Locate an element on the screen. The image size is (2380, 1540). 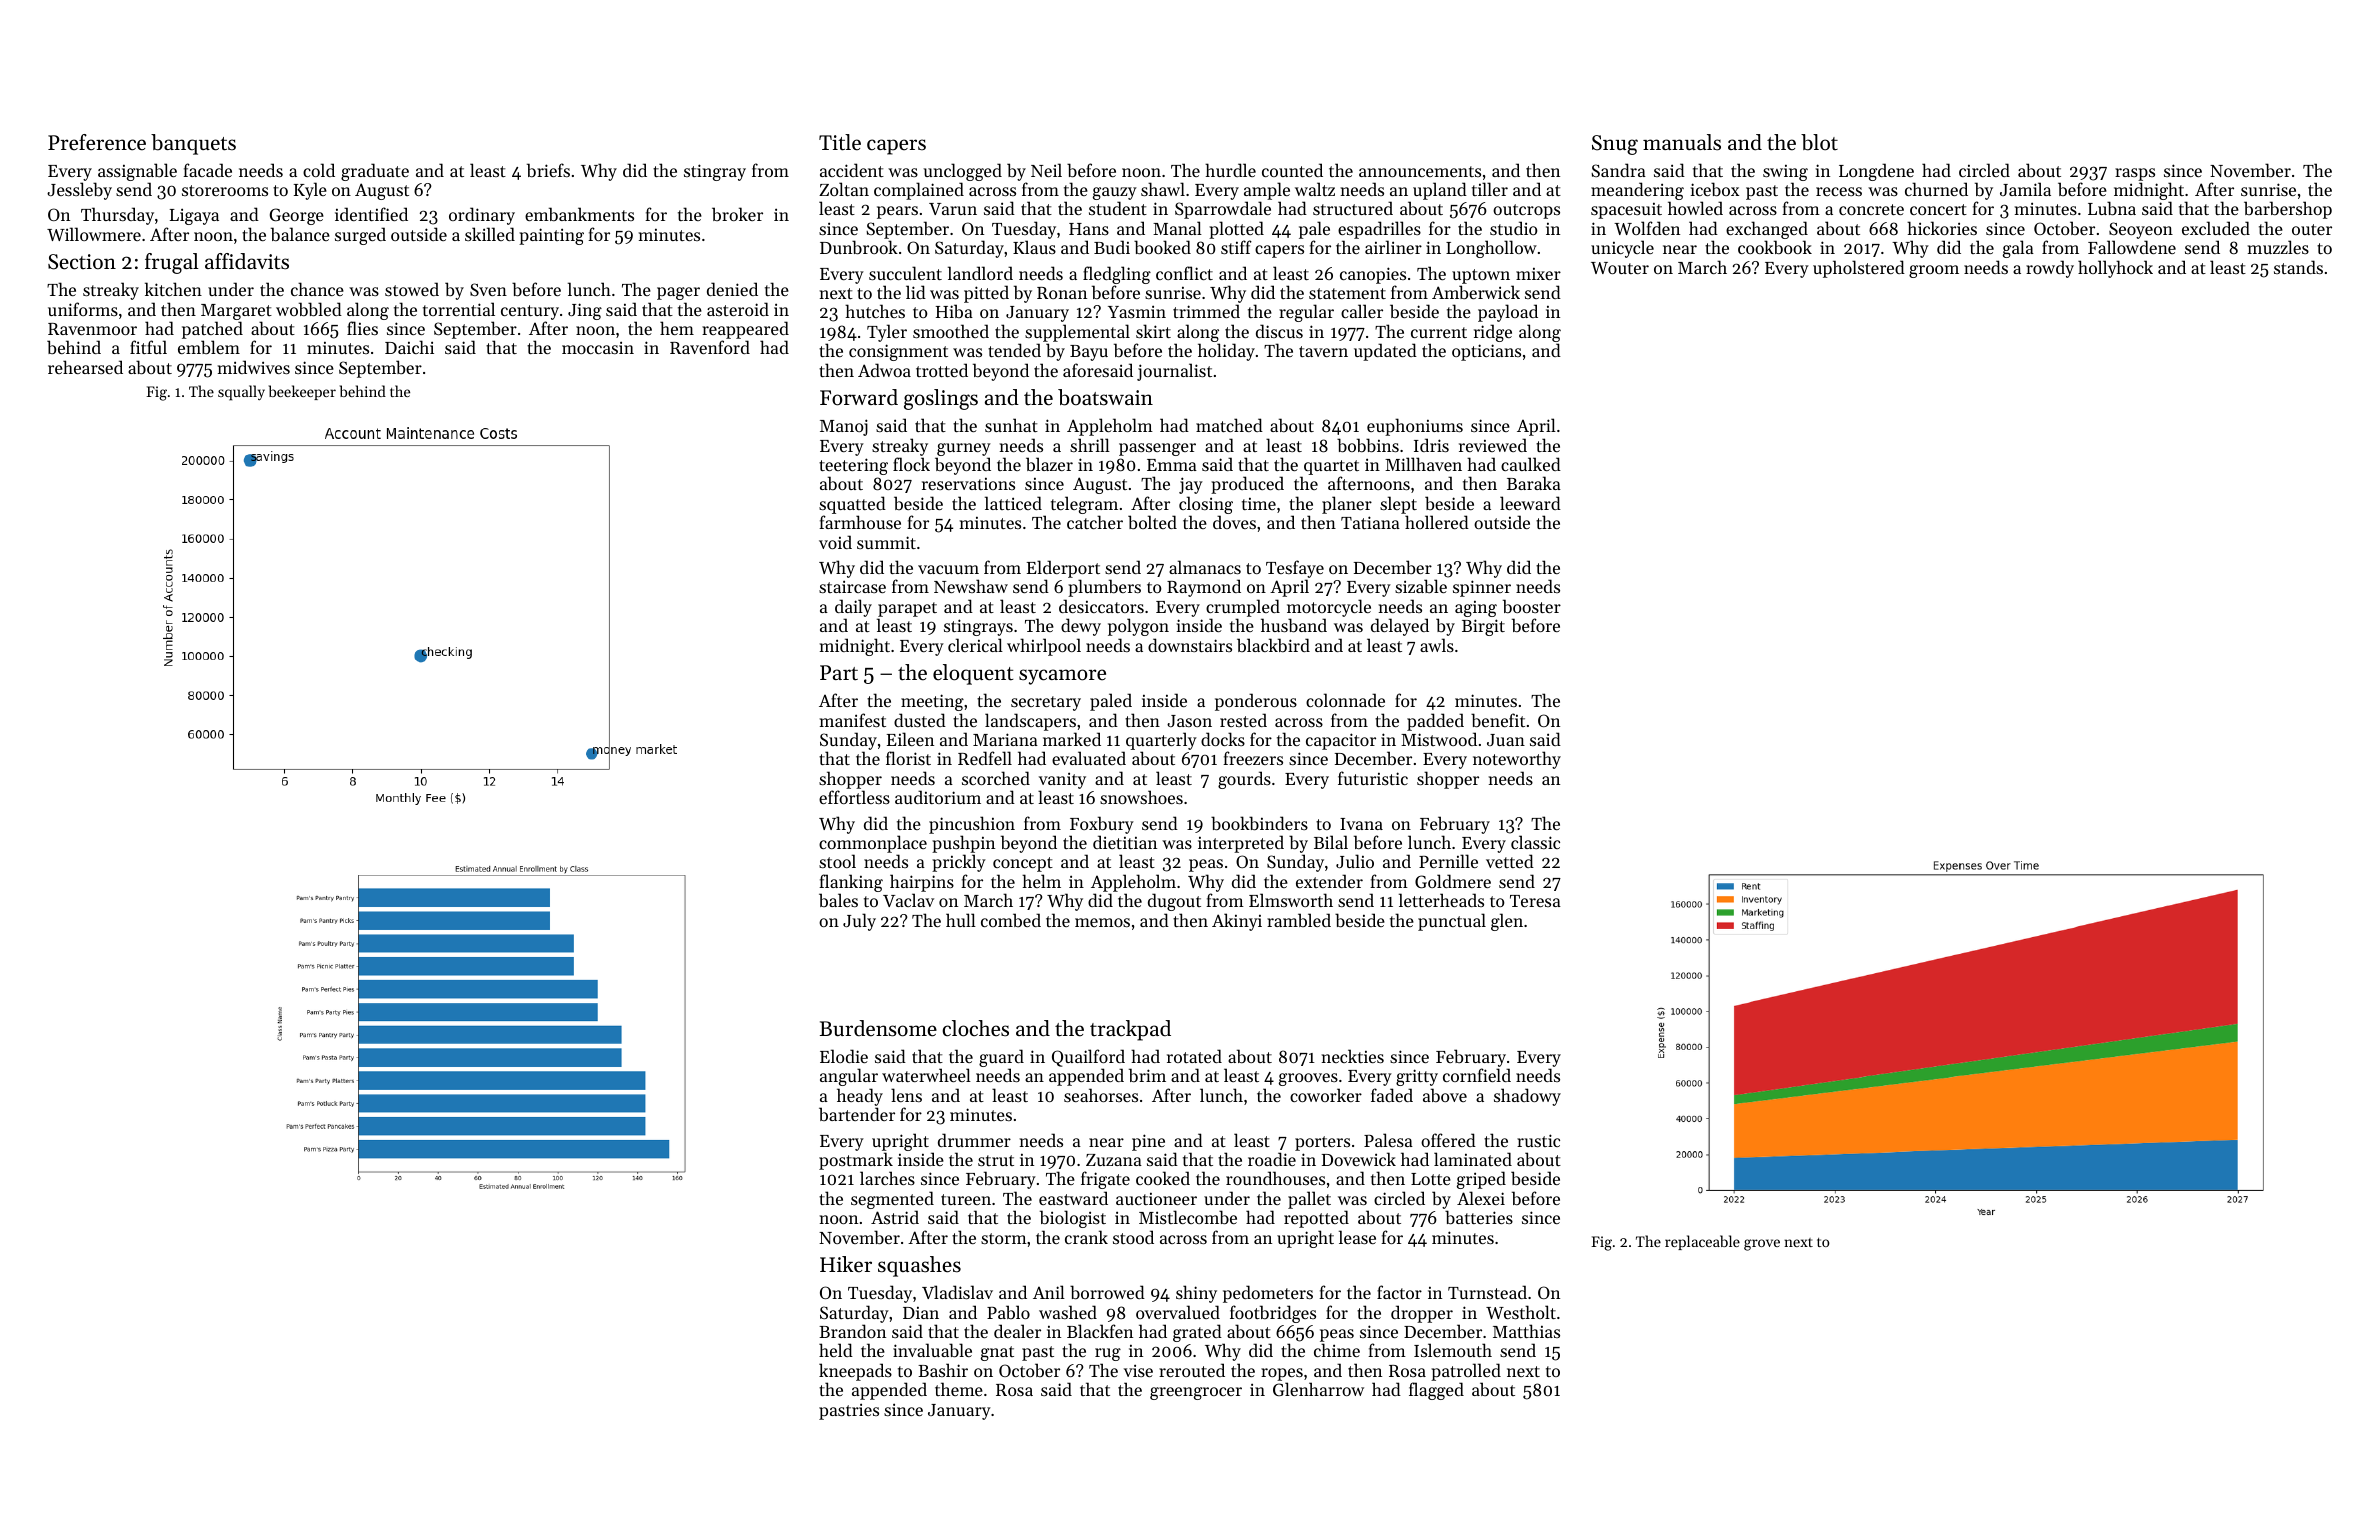
Elodie is located at coordinates (844, 1056).
